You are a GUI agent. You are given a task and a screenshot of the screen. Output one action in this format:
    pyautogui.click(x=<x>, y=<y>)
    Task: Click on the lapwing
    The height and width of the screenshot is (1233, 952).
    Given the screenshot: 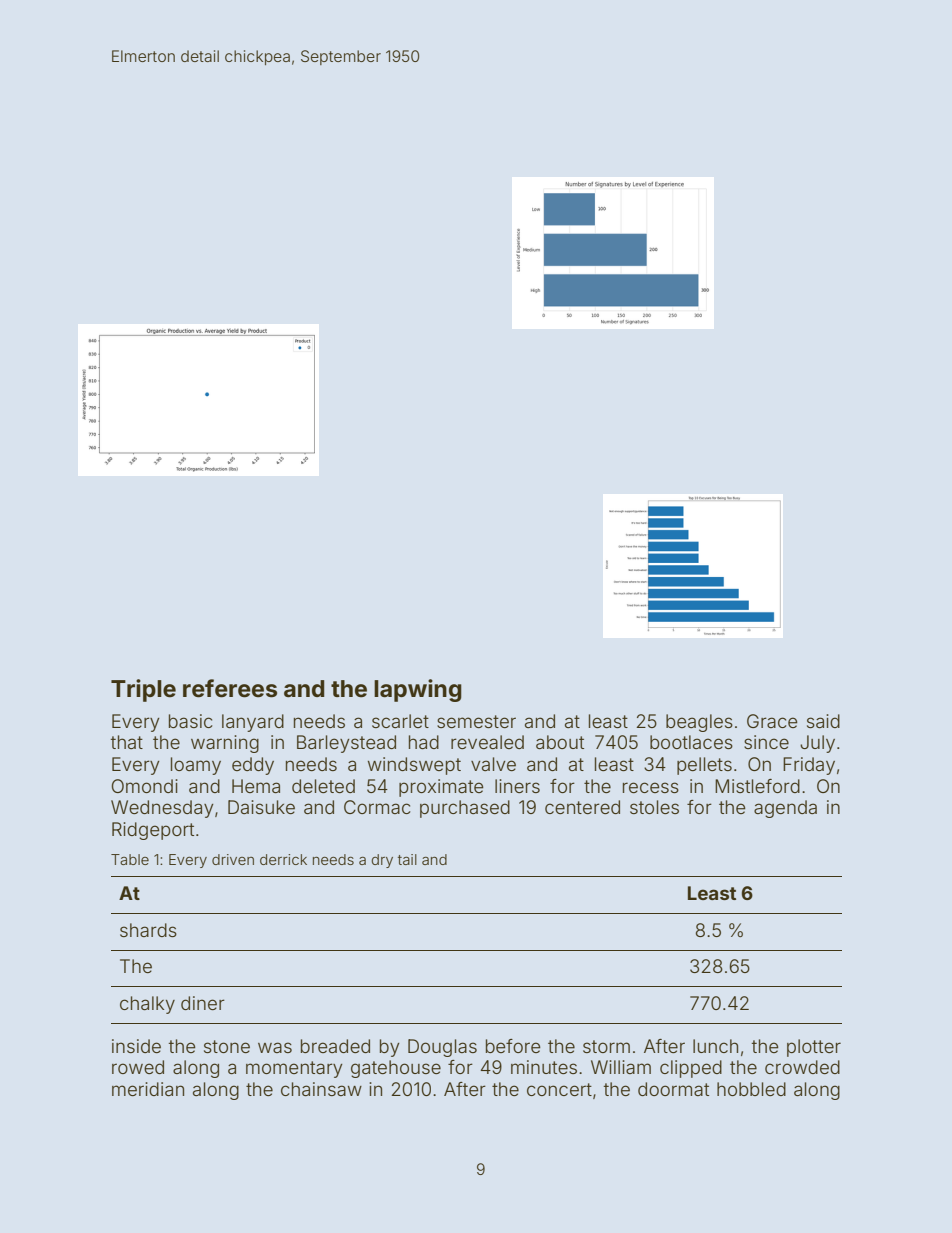 What is the action you would take?
    pyautogui.click(x=418, y=690)
